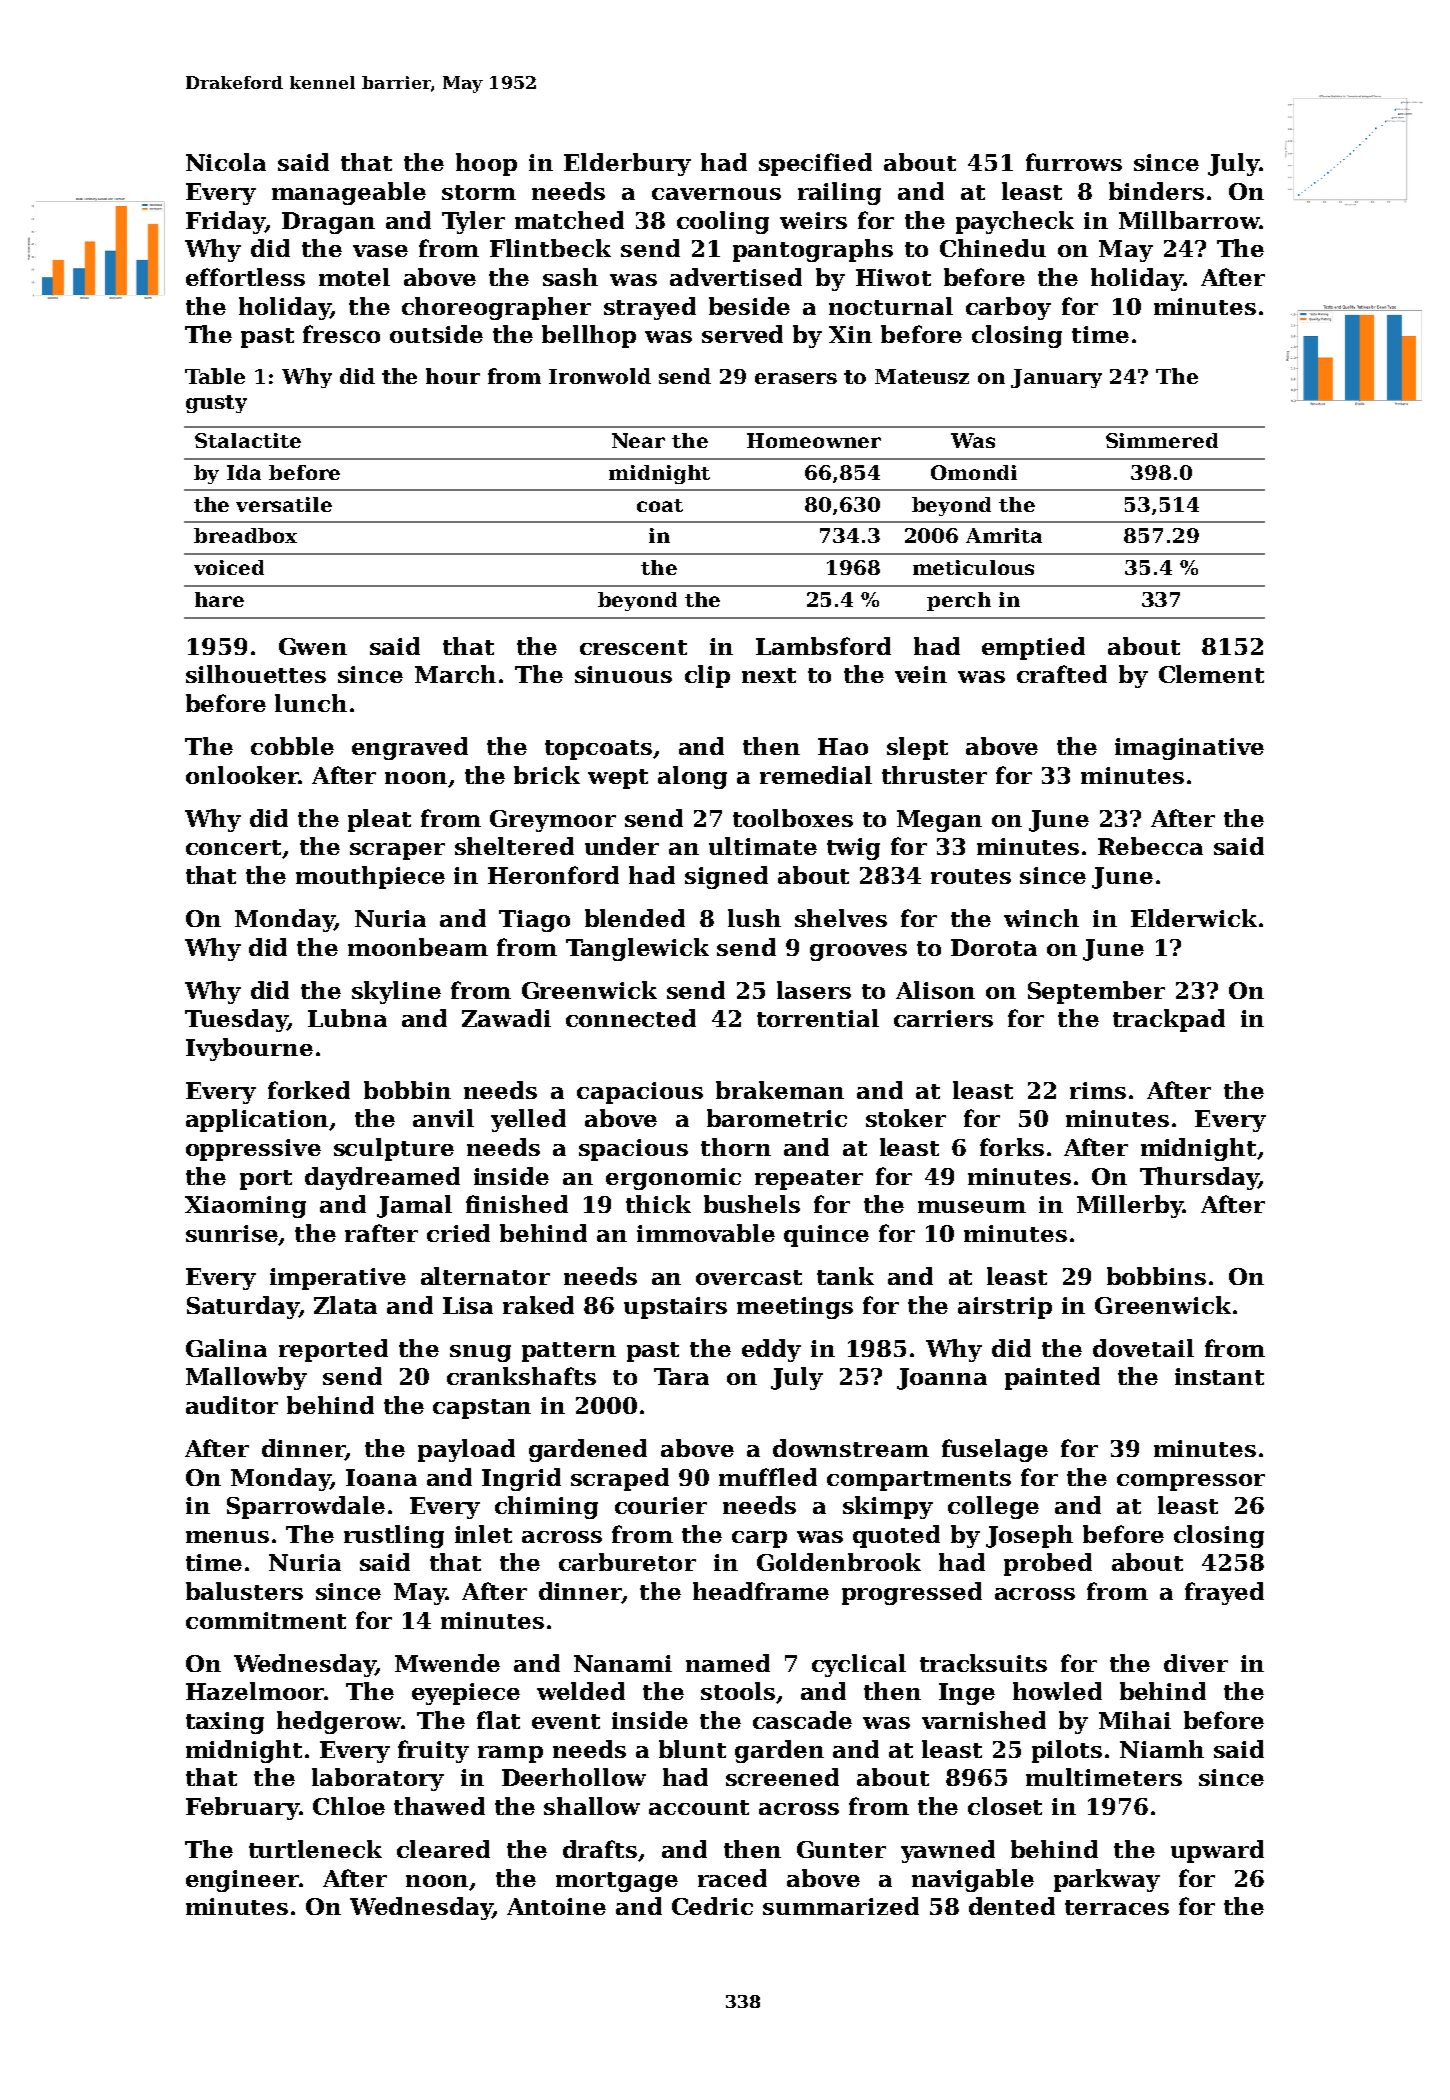 Image resolution: width=1450 pixels, height=2100 pixels. What do you see at coordinates (971, 876) in the image?
I see `routes` at bounding box center [971, 876].
